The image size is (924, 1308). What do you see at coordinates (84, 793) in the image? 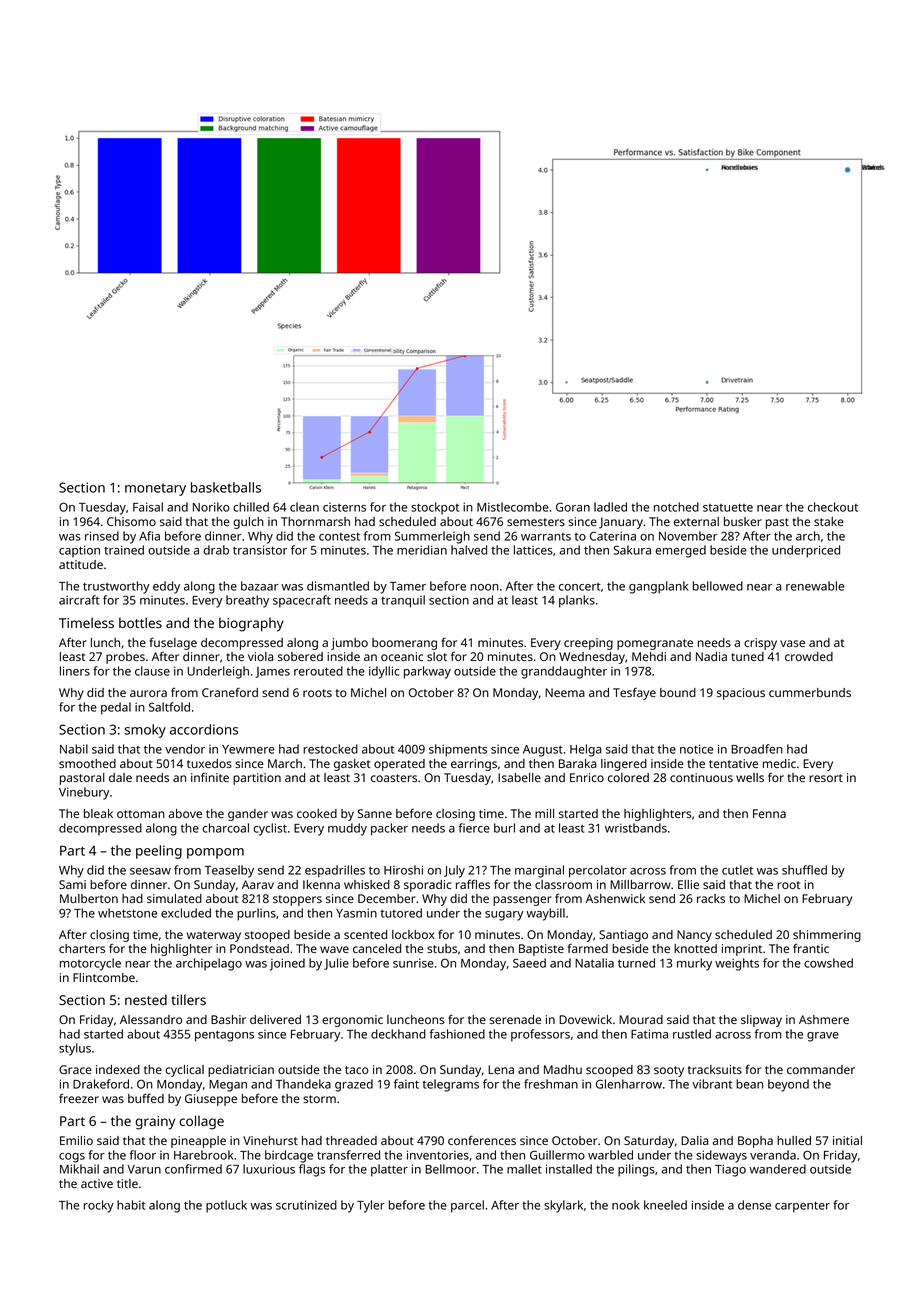
I see `Vinebury` at bounding box center [84, 793].
